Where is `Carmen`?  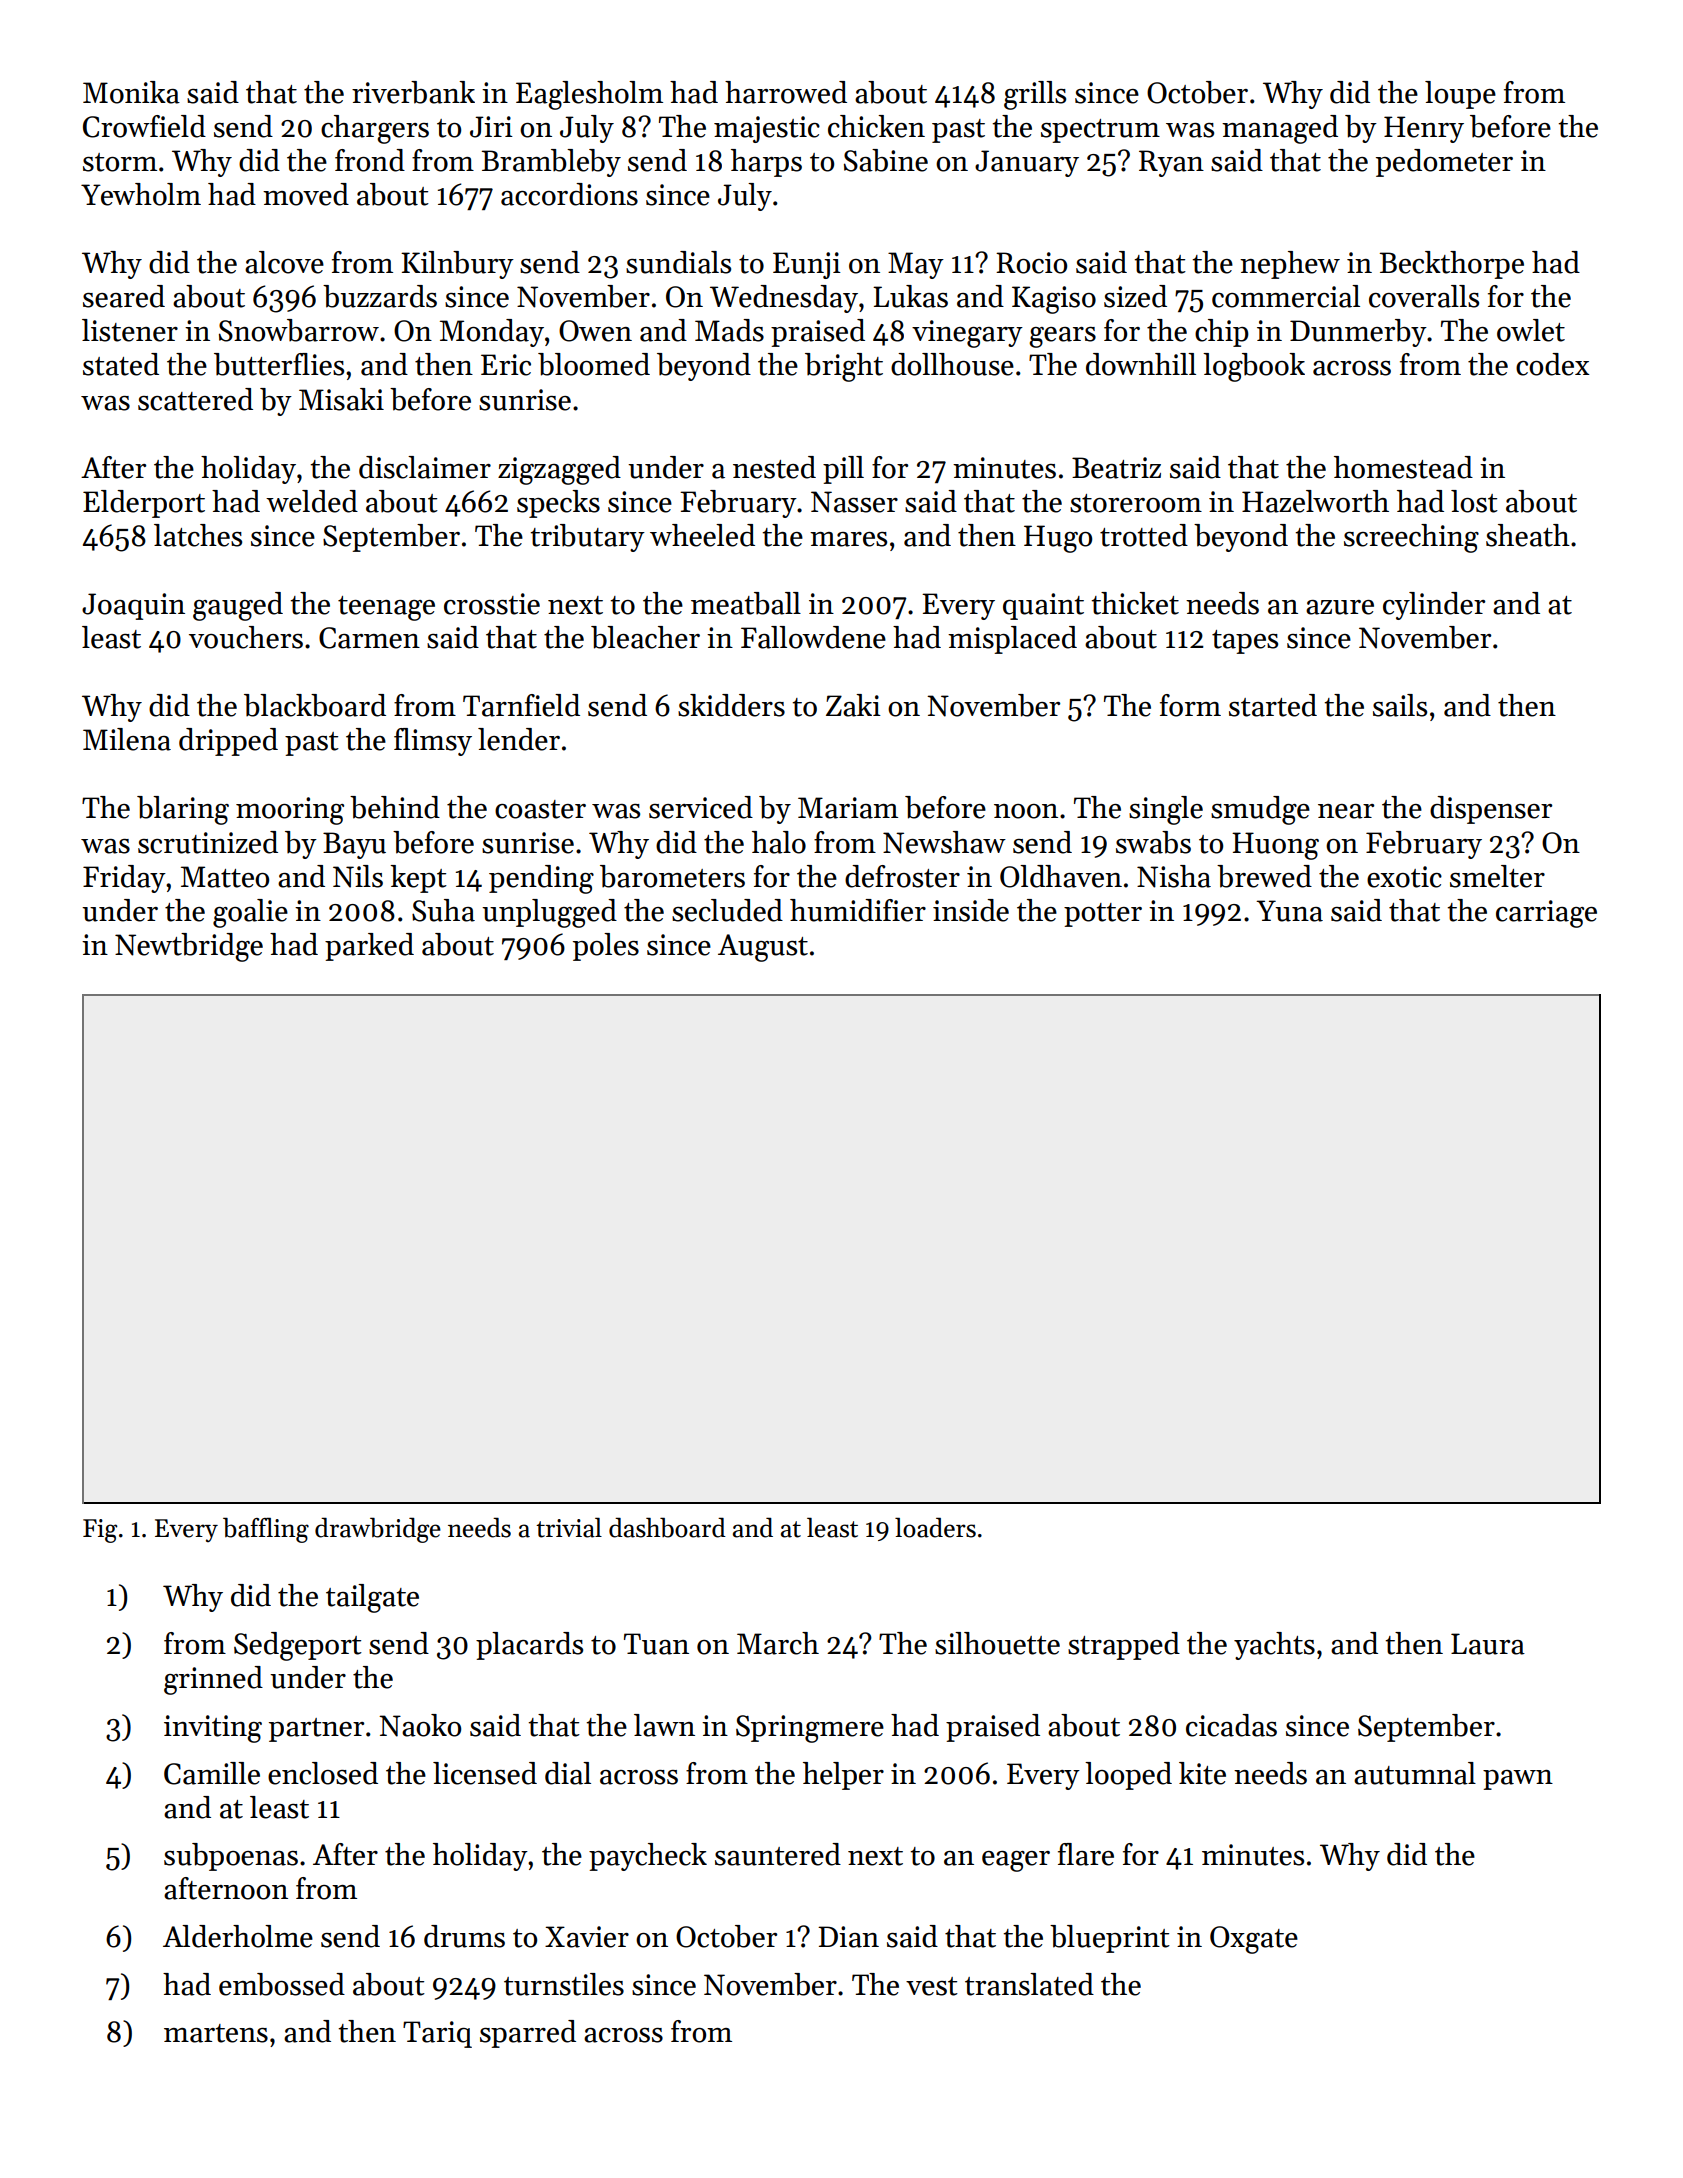
Carmen is located at coordinates (369, 638).
